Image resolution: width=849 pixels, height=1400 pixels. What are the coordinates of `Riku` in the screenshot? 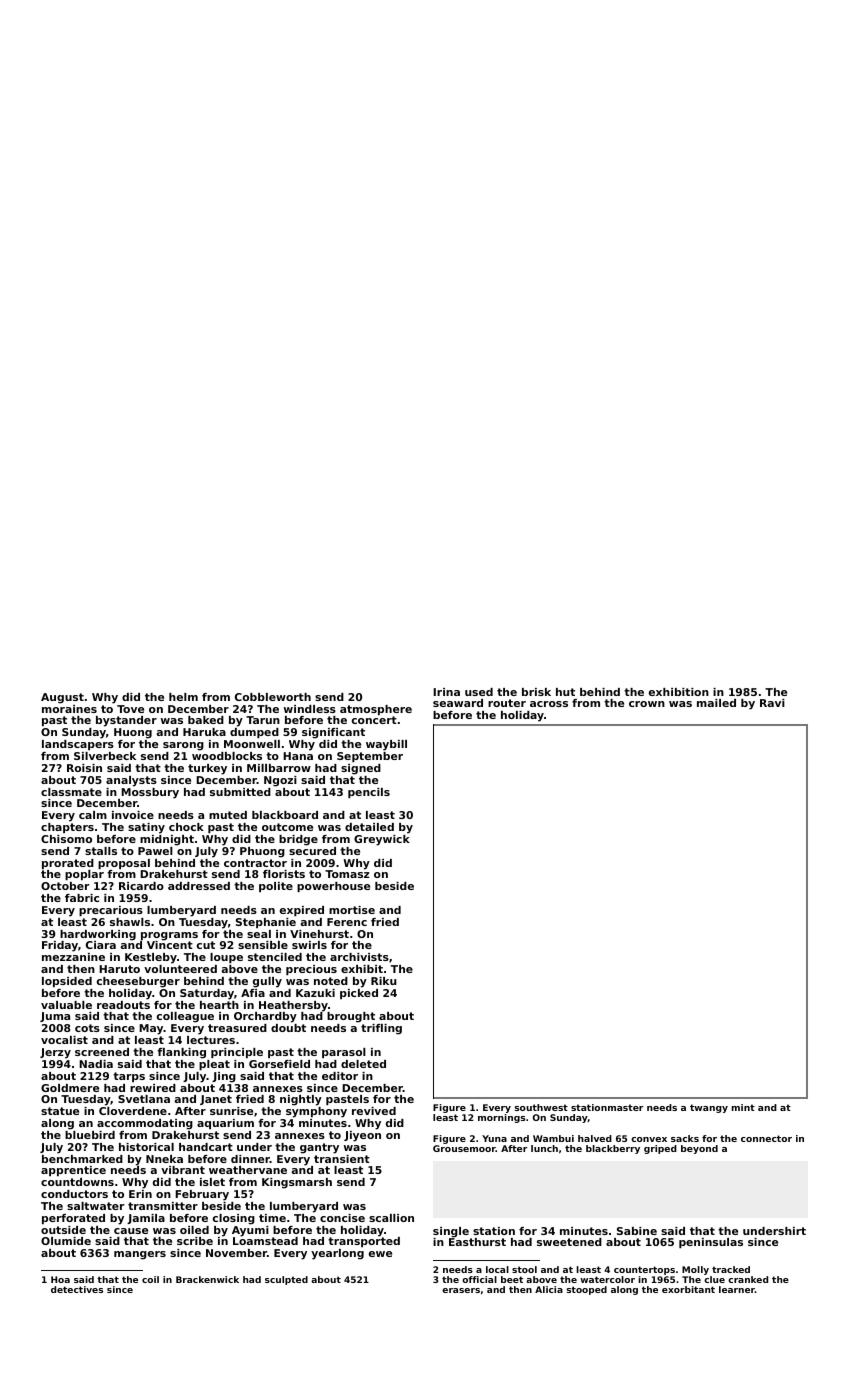 It's located at (384, 981).
